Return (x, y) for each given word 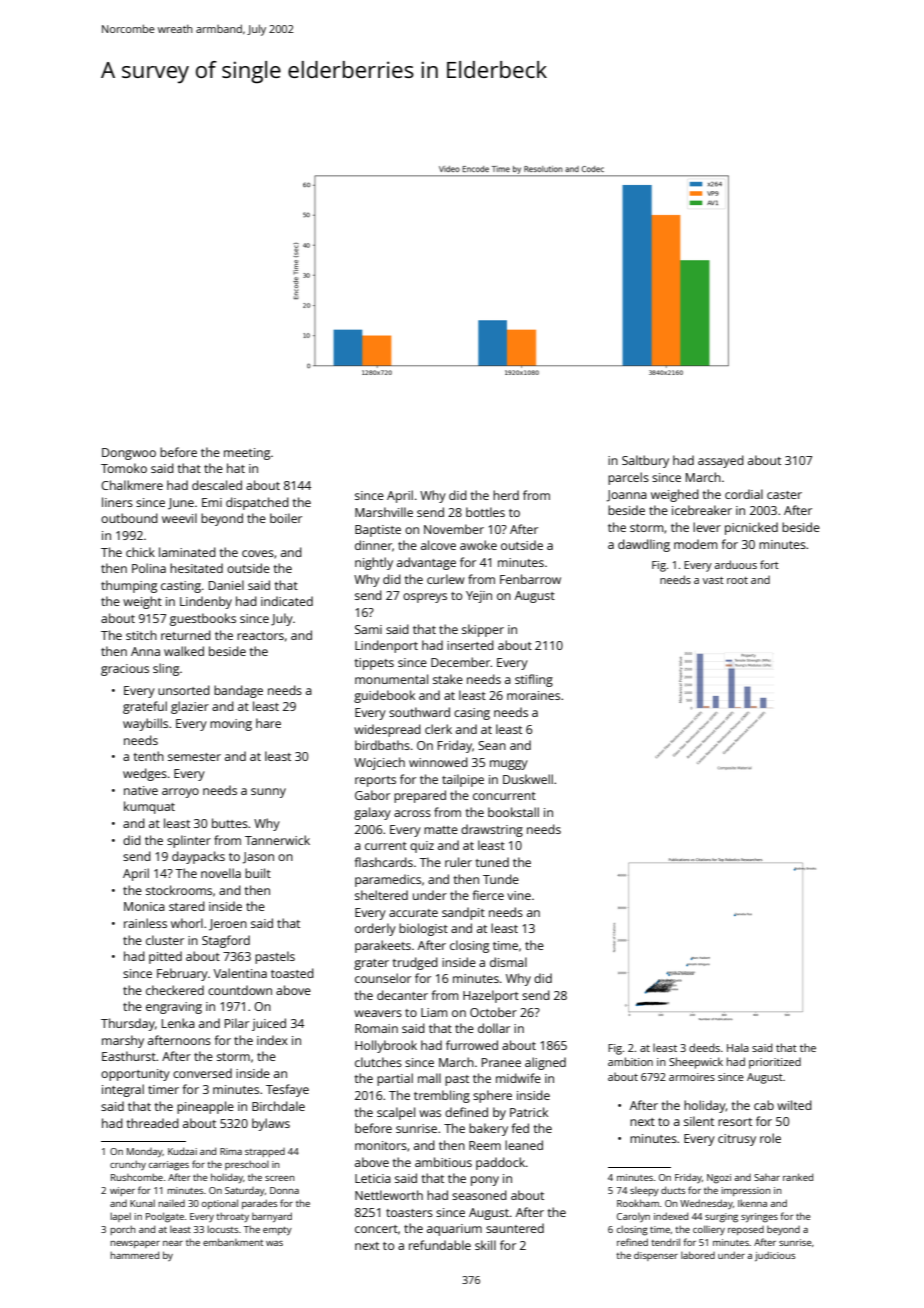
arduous (736, 564)
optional (220, 1204)
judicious (775, 1256)
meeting (247, 454)
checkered (175, 990)
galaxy (372, 813)
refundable (440, 1245)
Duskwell (528, 779)
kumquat (149, 807)
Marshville (384, 512)
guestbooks (203, 619)
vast (713, 580)
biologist (423, 929)
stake (448, 679)
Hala (738, 1047)
